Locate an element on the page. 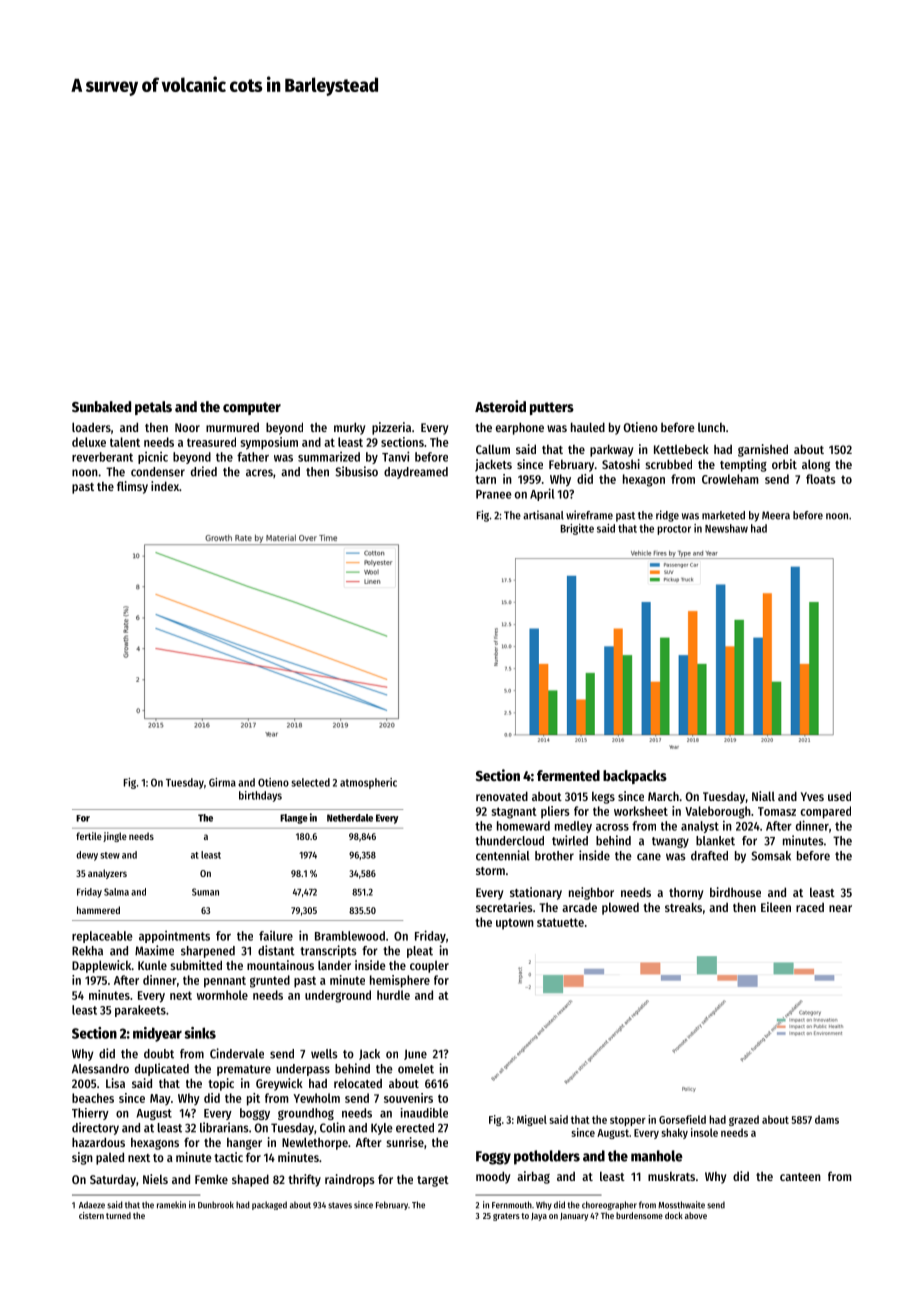 This image has height=1308, width=924. near is located at coordinates (840, 908).
